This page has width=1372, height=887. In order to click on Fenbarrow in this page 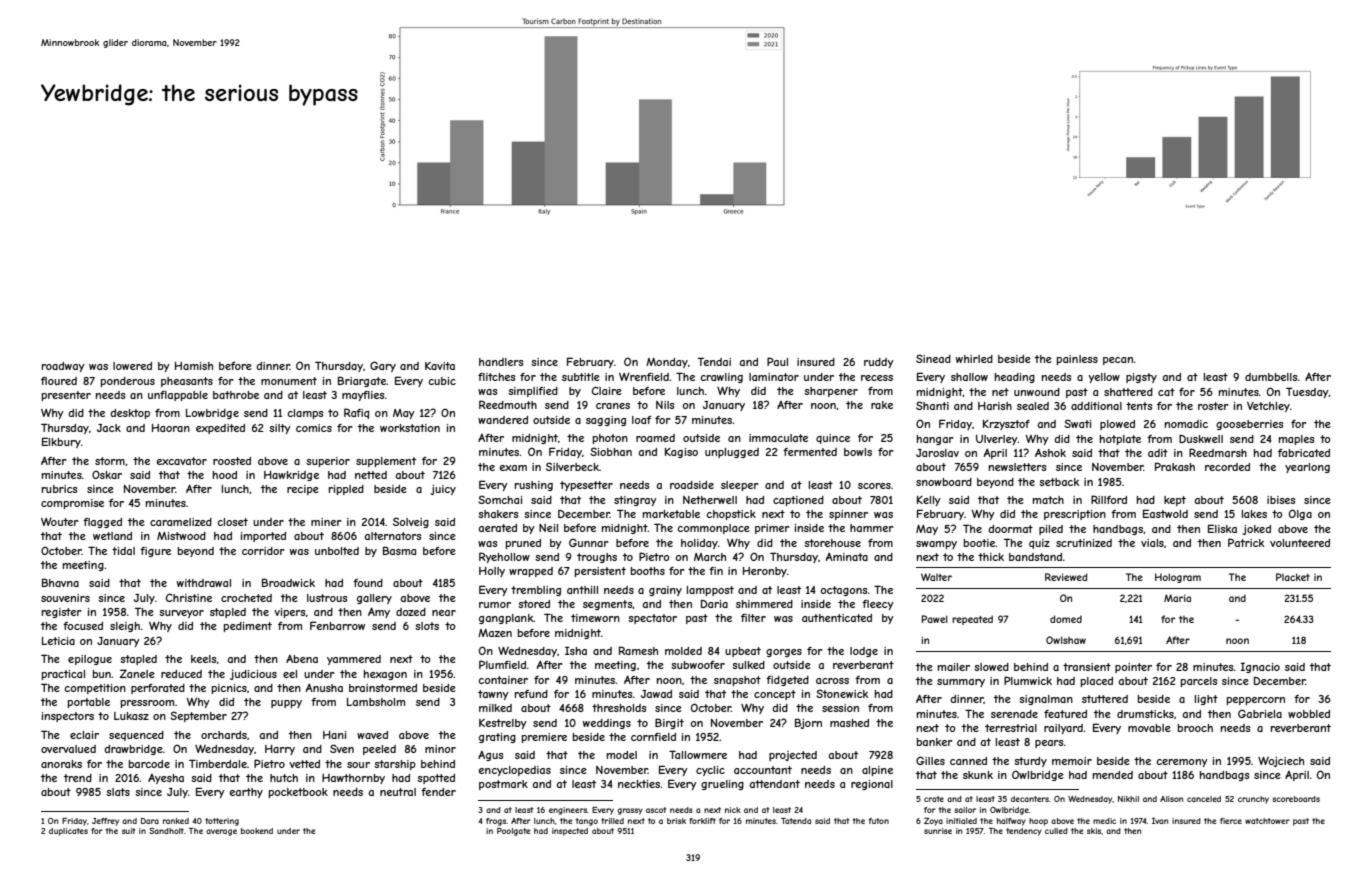, I will do `click(337, 625)`.
